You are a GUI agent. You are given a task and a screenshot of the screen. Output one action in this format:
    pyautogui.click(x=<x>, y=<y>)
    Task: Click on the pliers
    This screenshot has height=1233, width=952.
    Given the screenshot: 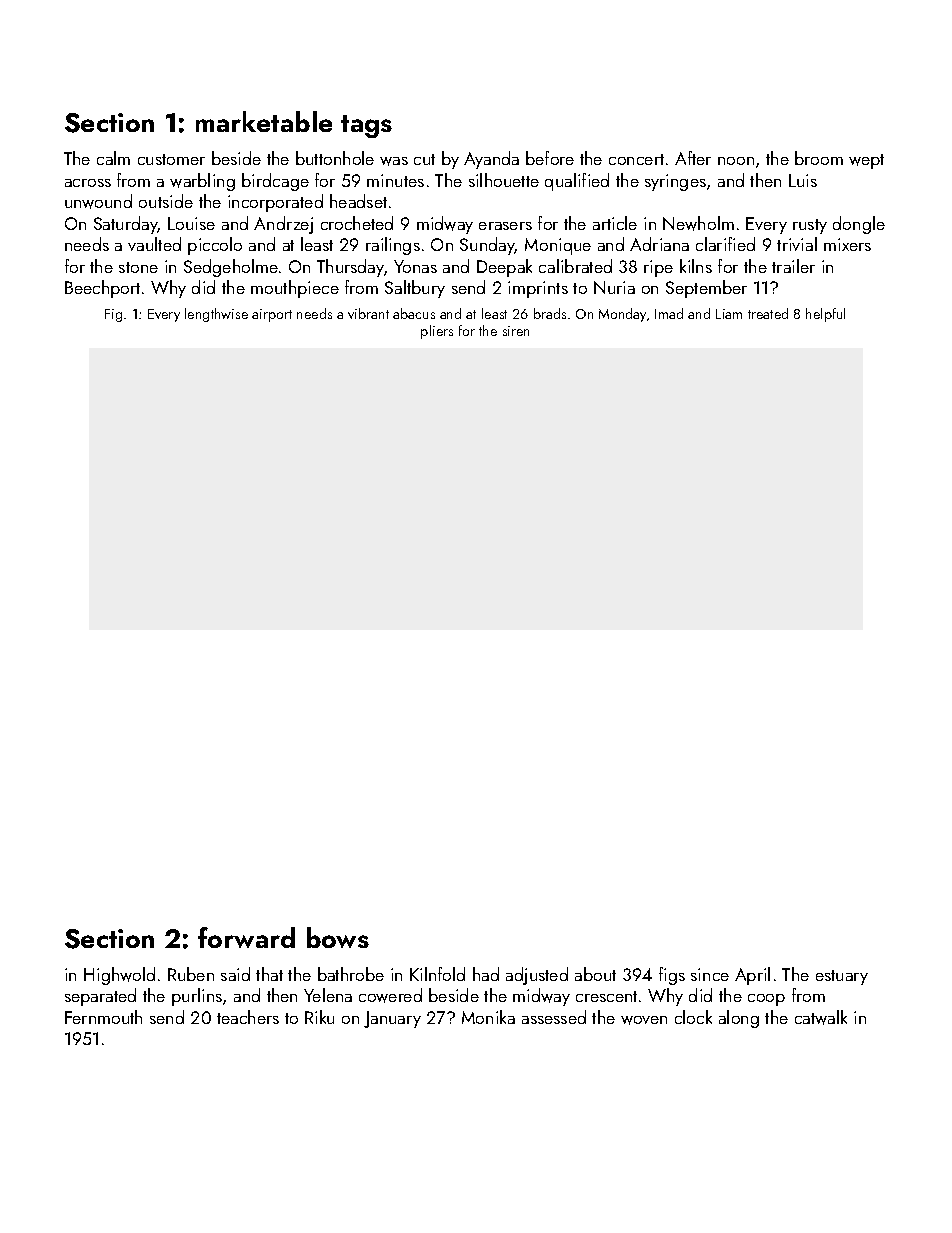 What is the action you would take?
    pyautogui.click(x=437, y=332)
